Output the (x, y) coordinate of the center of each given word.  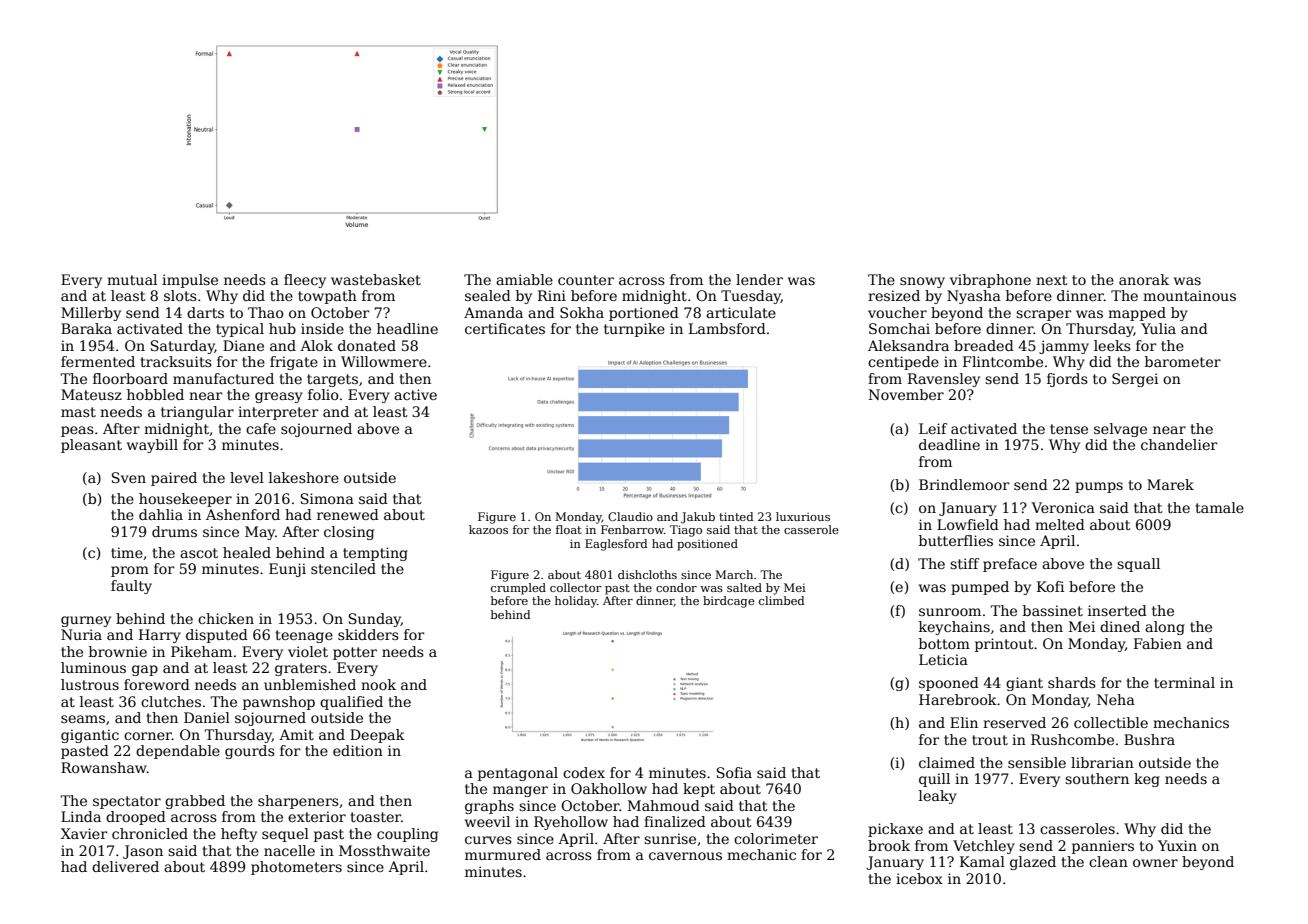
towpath (327, 297)
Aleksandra (908, 345)
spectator (127, 802)
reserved (1014, 722)
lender (759, 279)
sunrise (670, 838)
